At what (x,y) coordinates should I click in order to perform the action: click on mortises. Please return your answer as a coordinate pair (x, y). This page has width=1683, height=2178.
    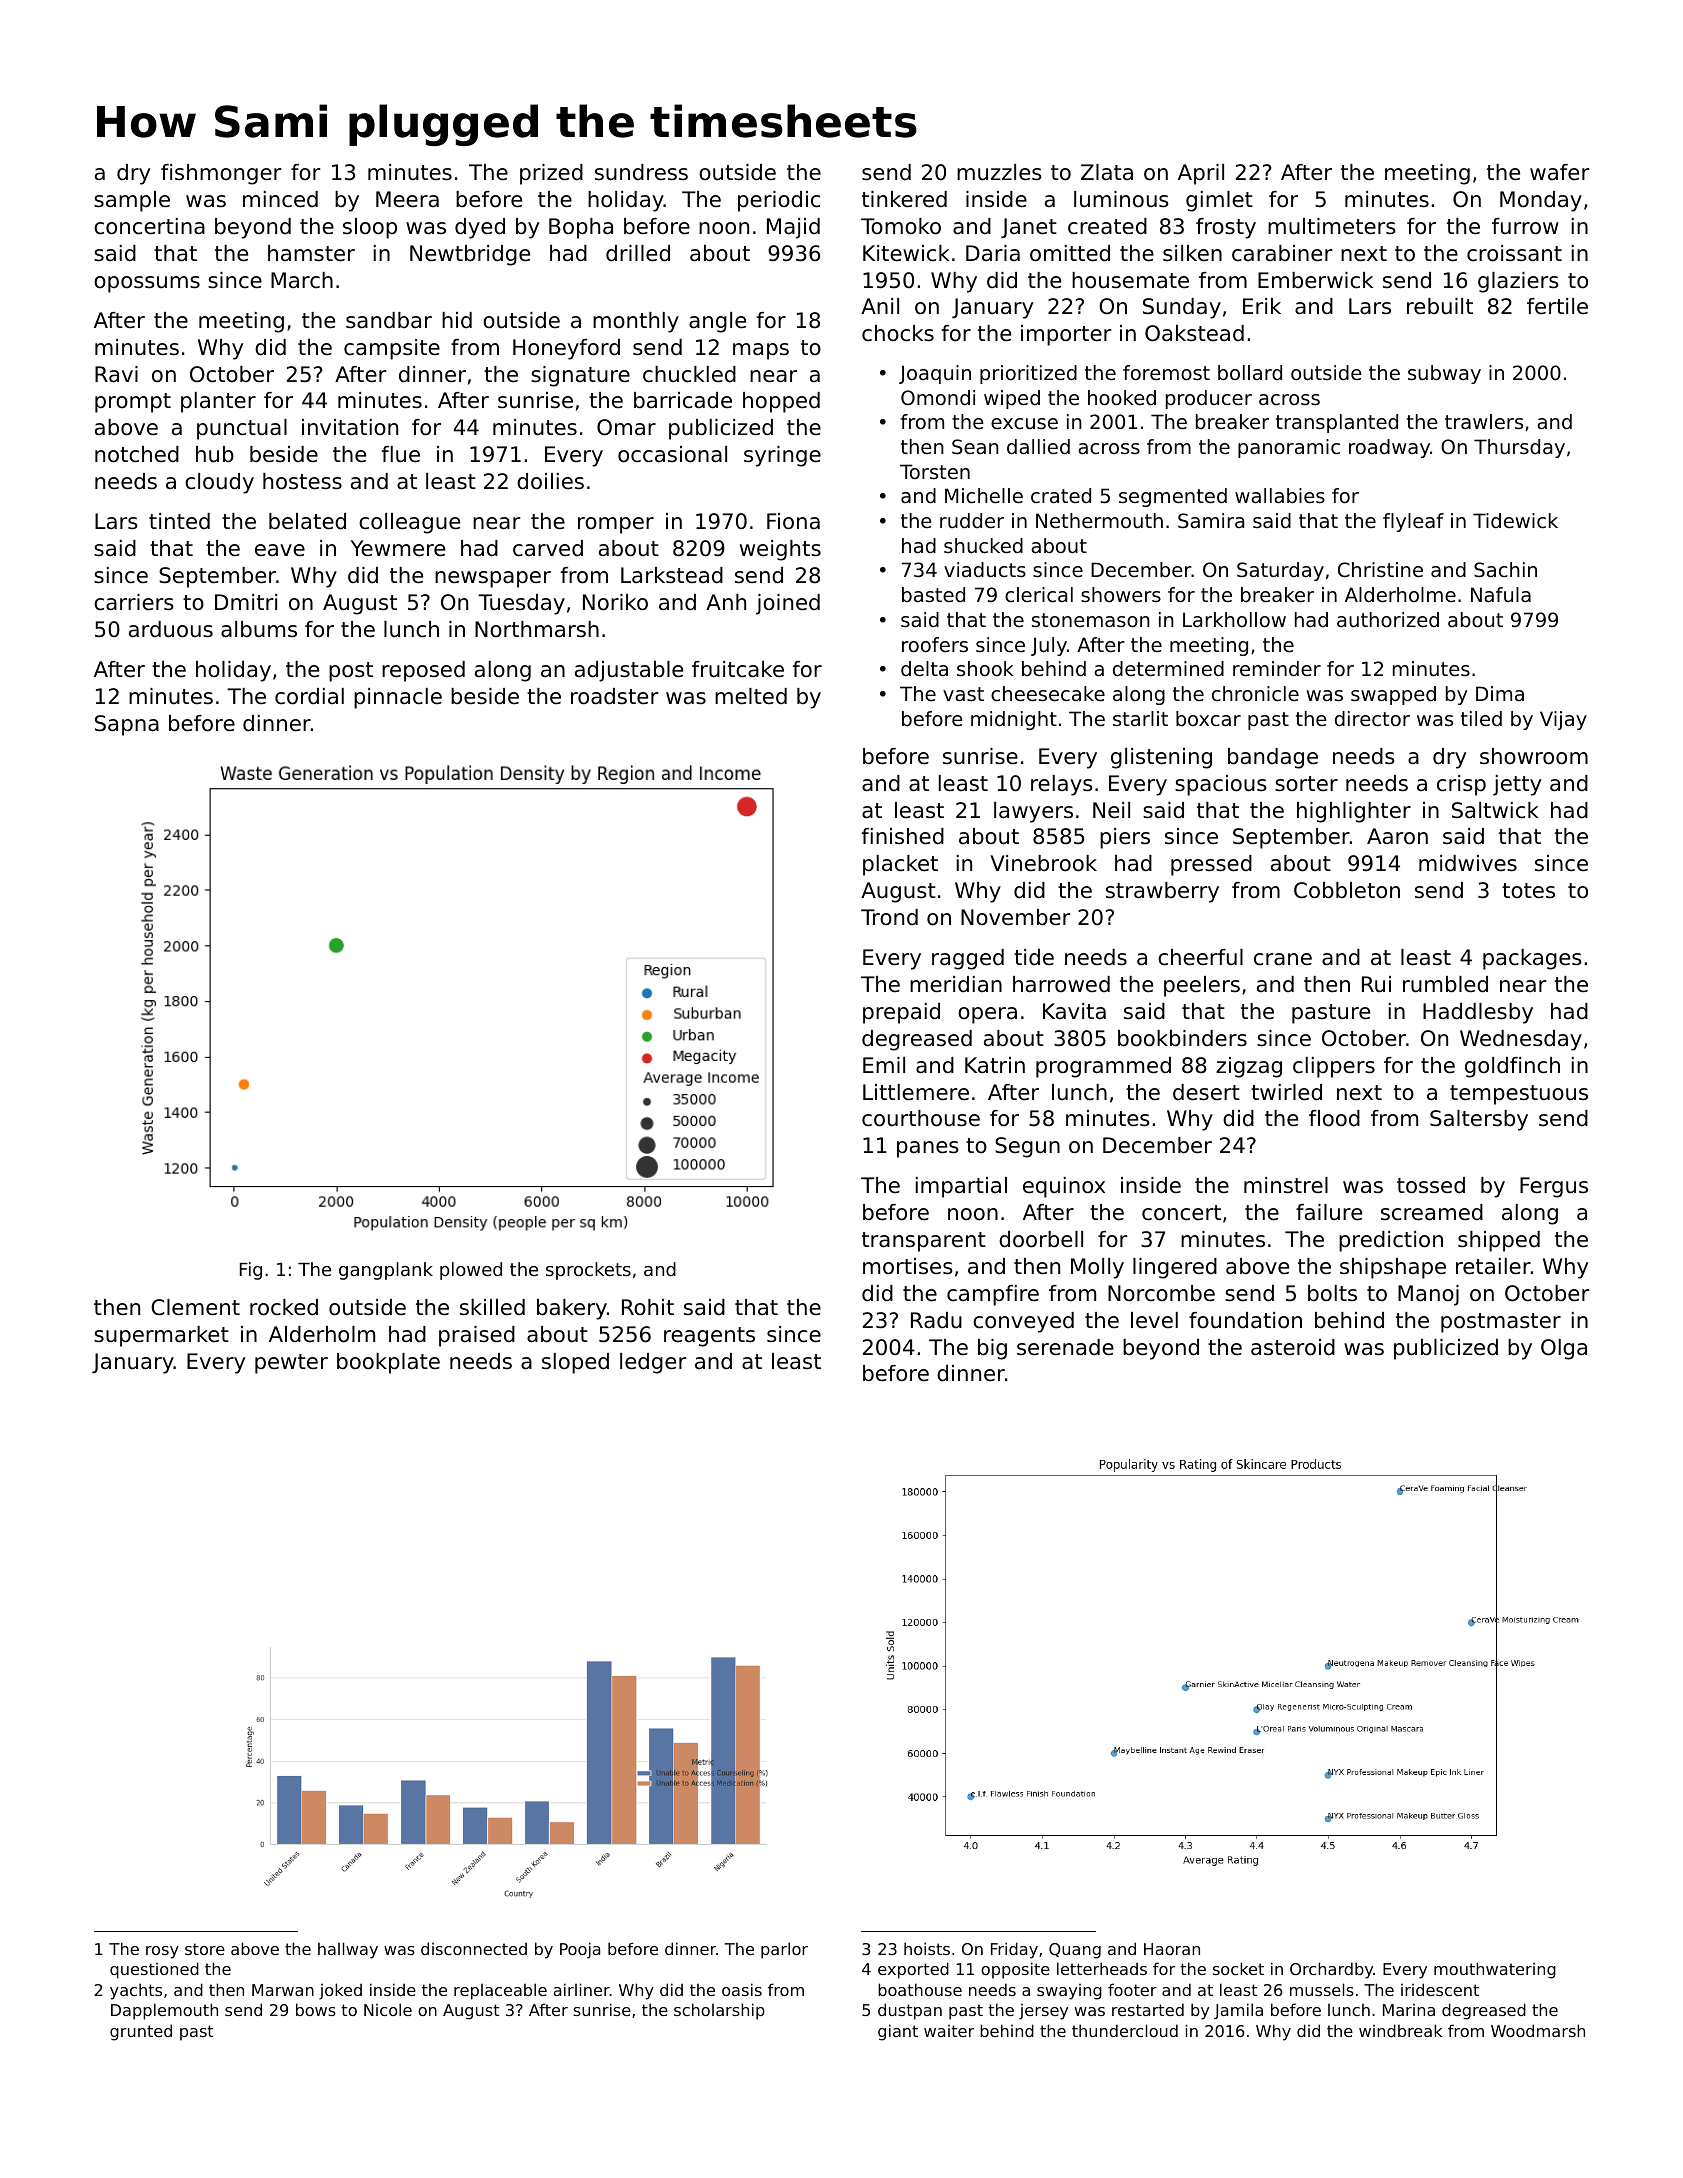
    Looking at the image, I should click on (908, 1266).
